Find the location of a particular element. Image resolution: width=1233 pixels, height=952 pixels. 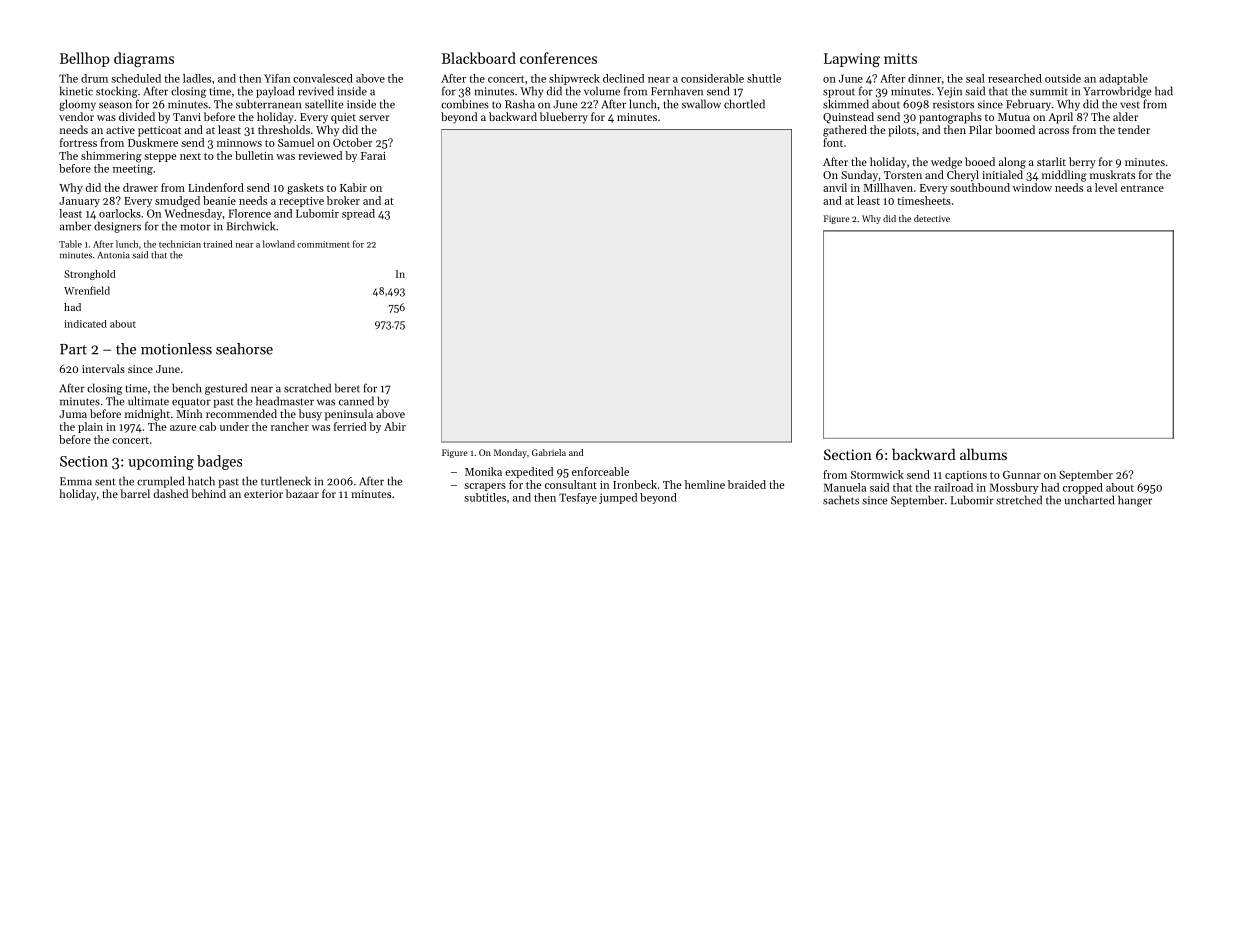

behind is located at coordinates (208, 493).
